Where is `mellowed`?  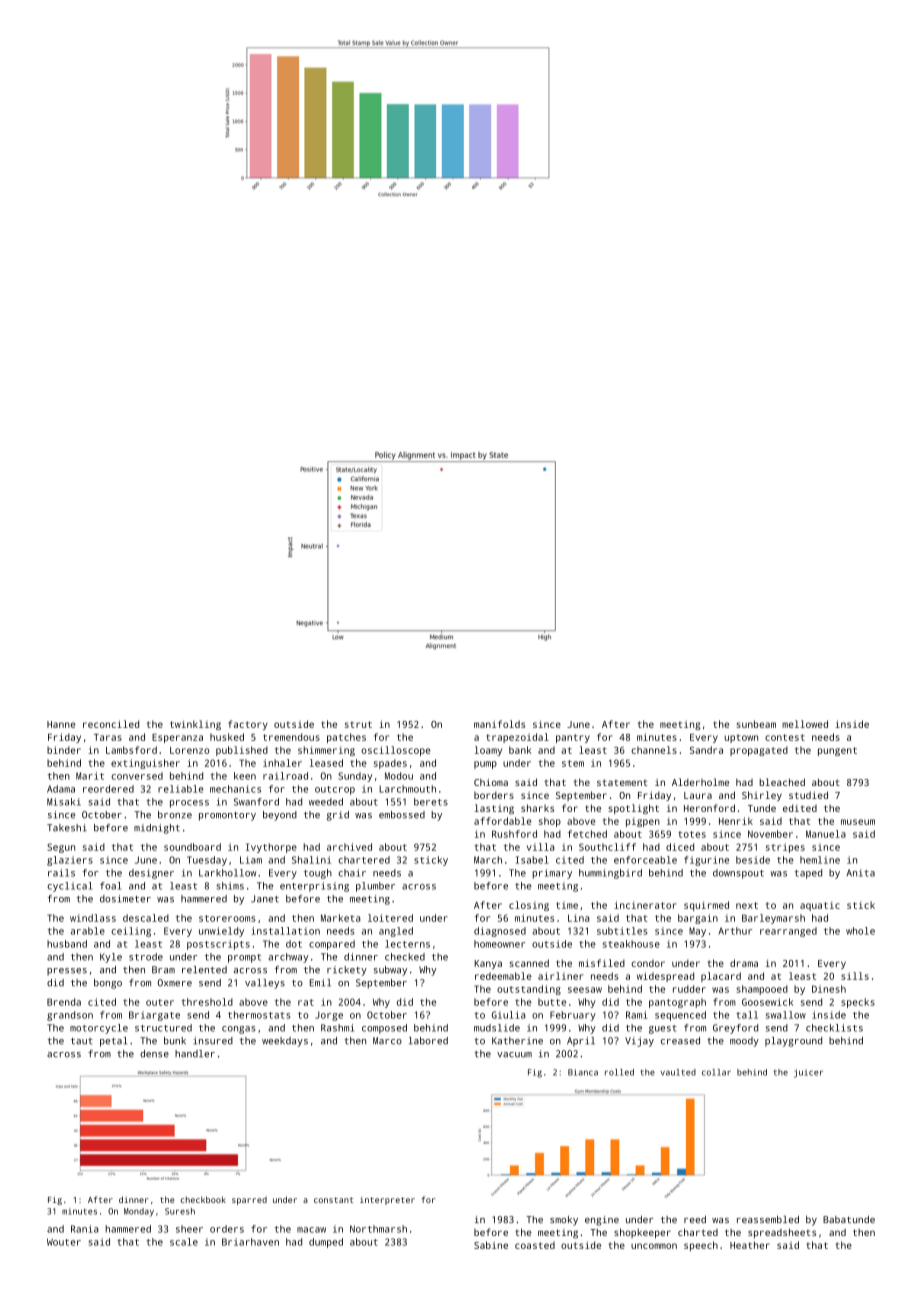 mellowed is located at coordinates (805, 724).
